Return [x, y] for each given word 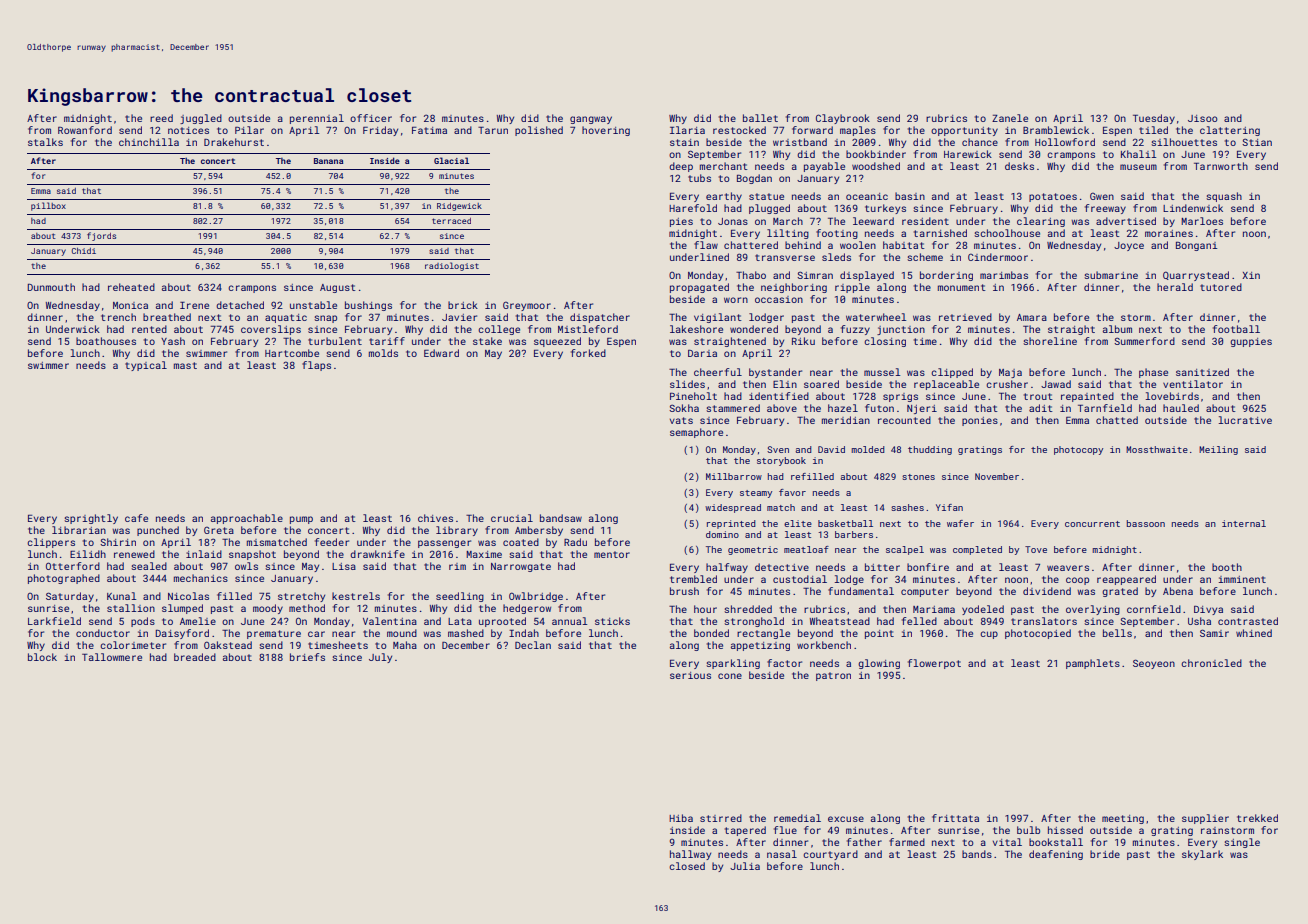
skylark [1202, 855]
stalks [45, 142]
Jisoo [1203, 118]
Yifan [949, 507]
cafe [136, 518]
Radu [575, 542]
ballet [760, 118]
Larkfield [54, 621]
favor [792, 492]
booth [1227, 567]
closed [687, 866]
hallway [690, 855]
